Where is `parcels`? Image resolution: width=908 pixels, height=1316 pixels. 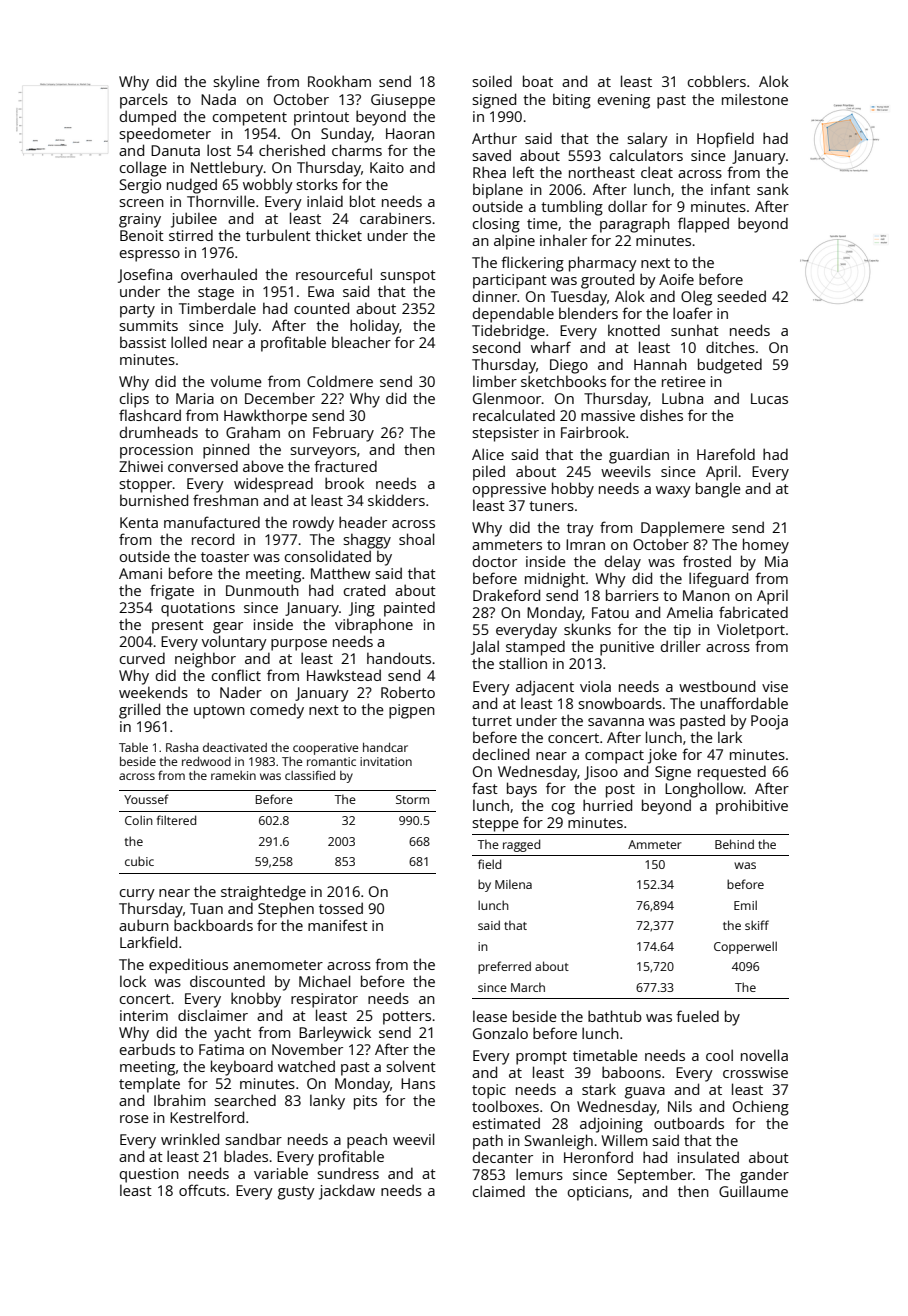 parcels is located at coordinates (144, 101).
